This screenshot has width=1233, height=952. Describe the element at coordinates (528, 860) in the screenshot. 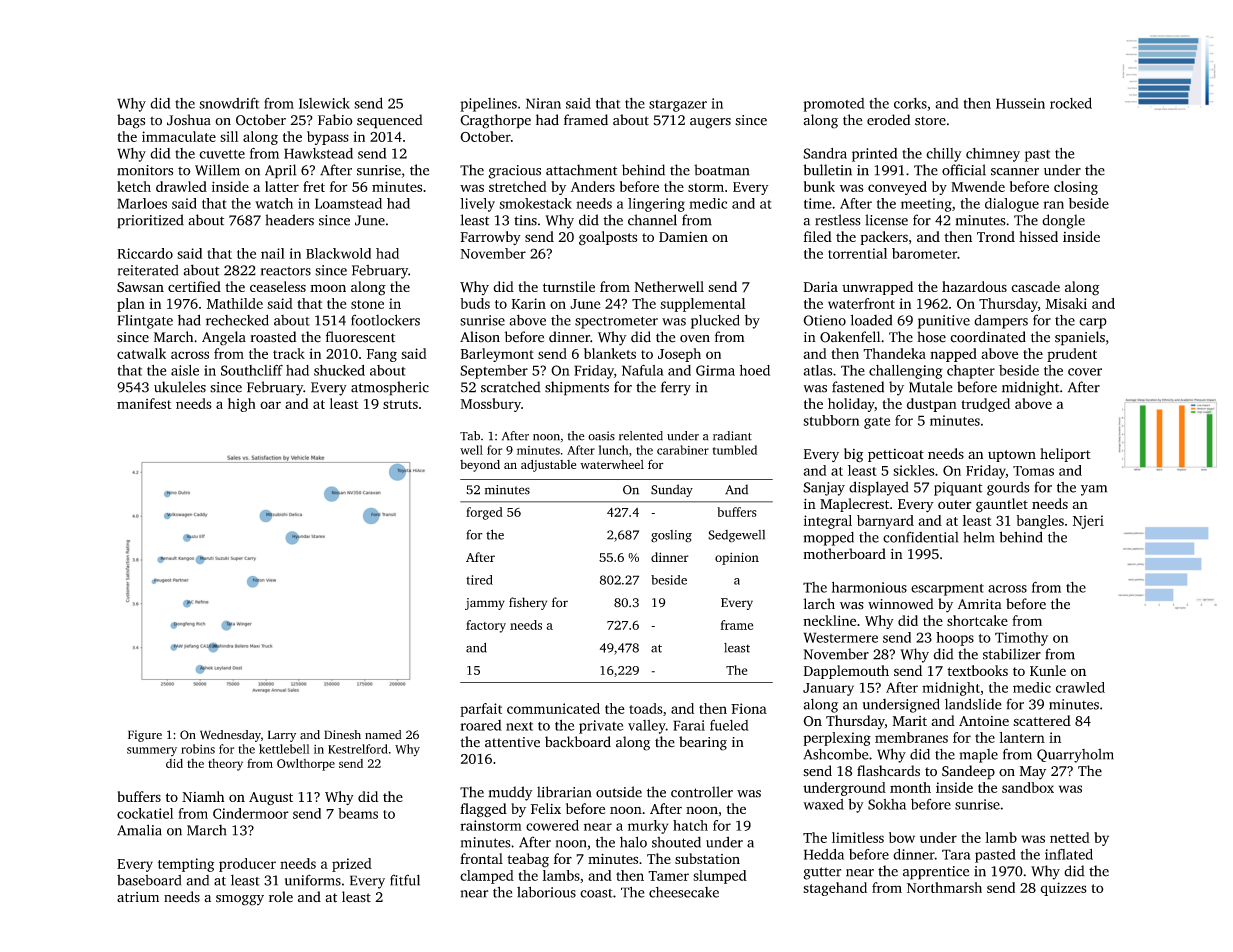

I see `teabag` at that location.
